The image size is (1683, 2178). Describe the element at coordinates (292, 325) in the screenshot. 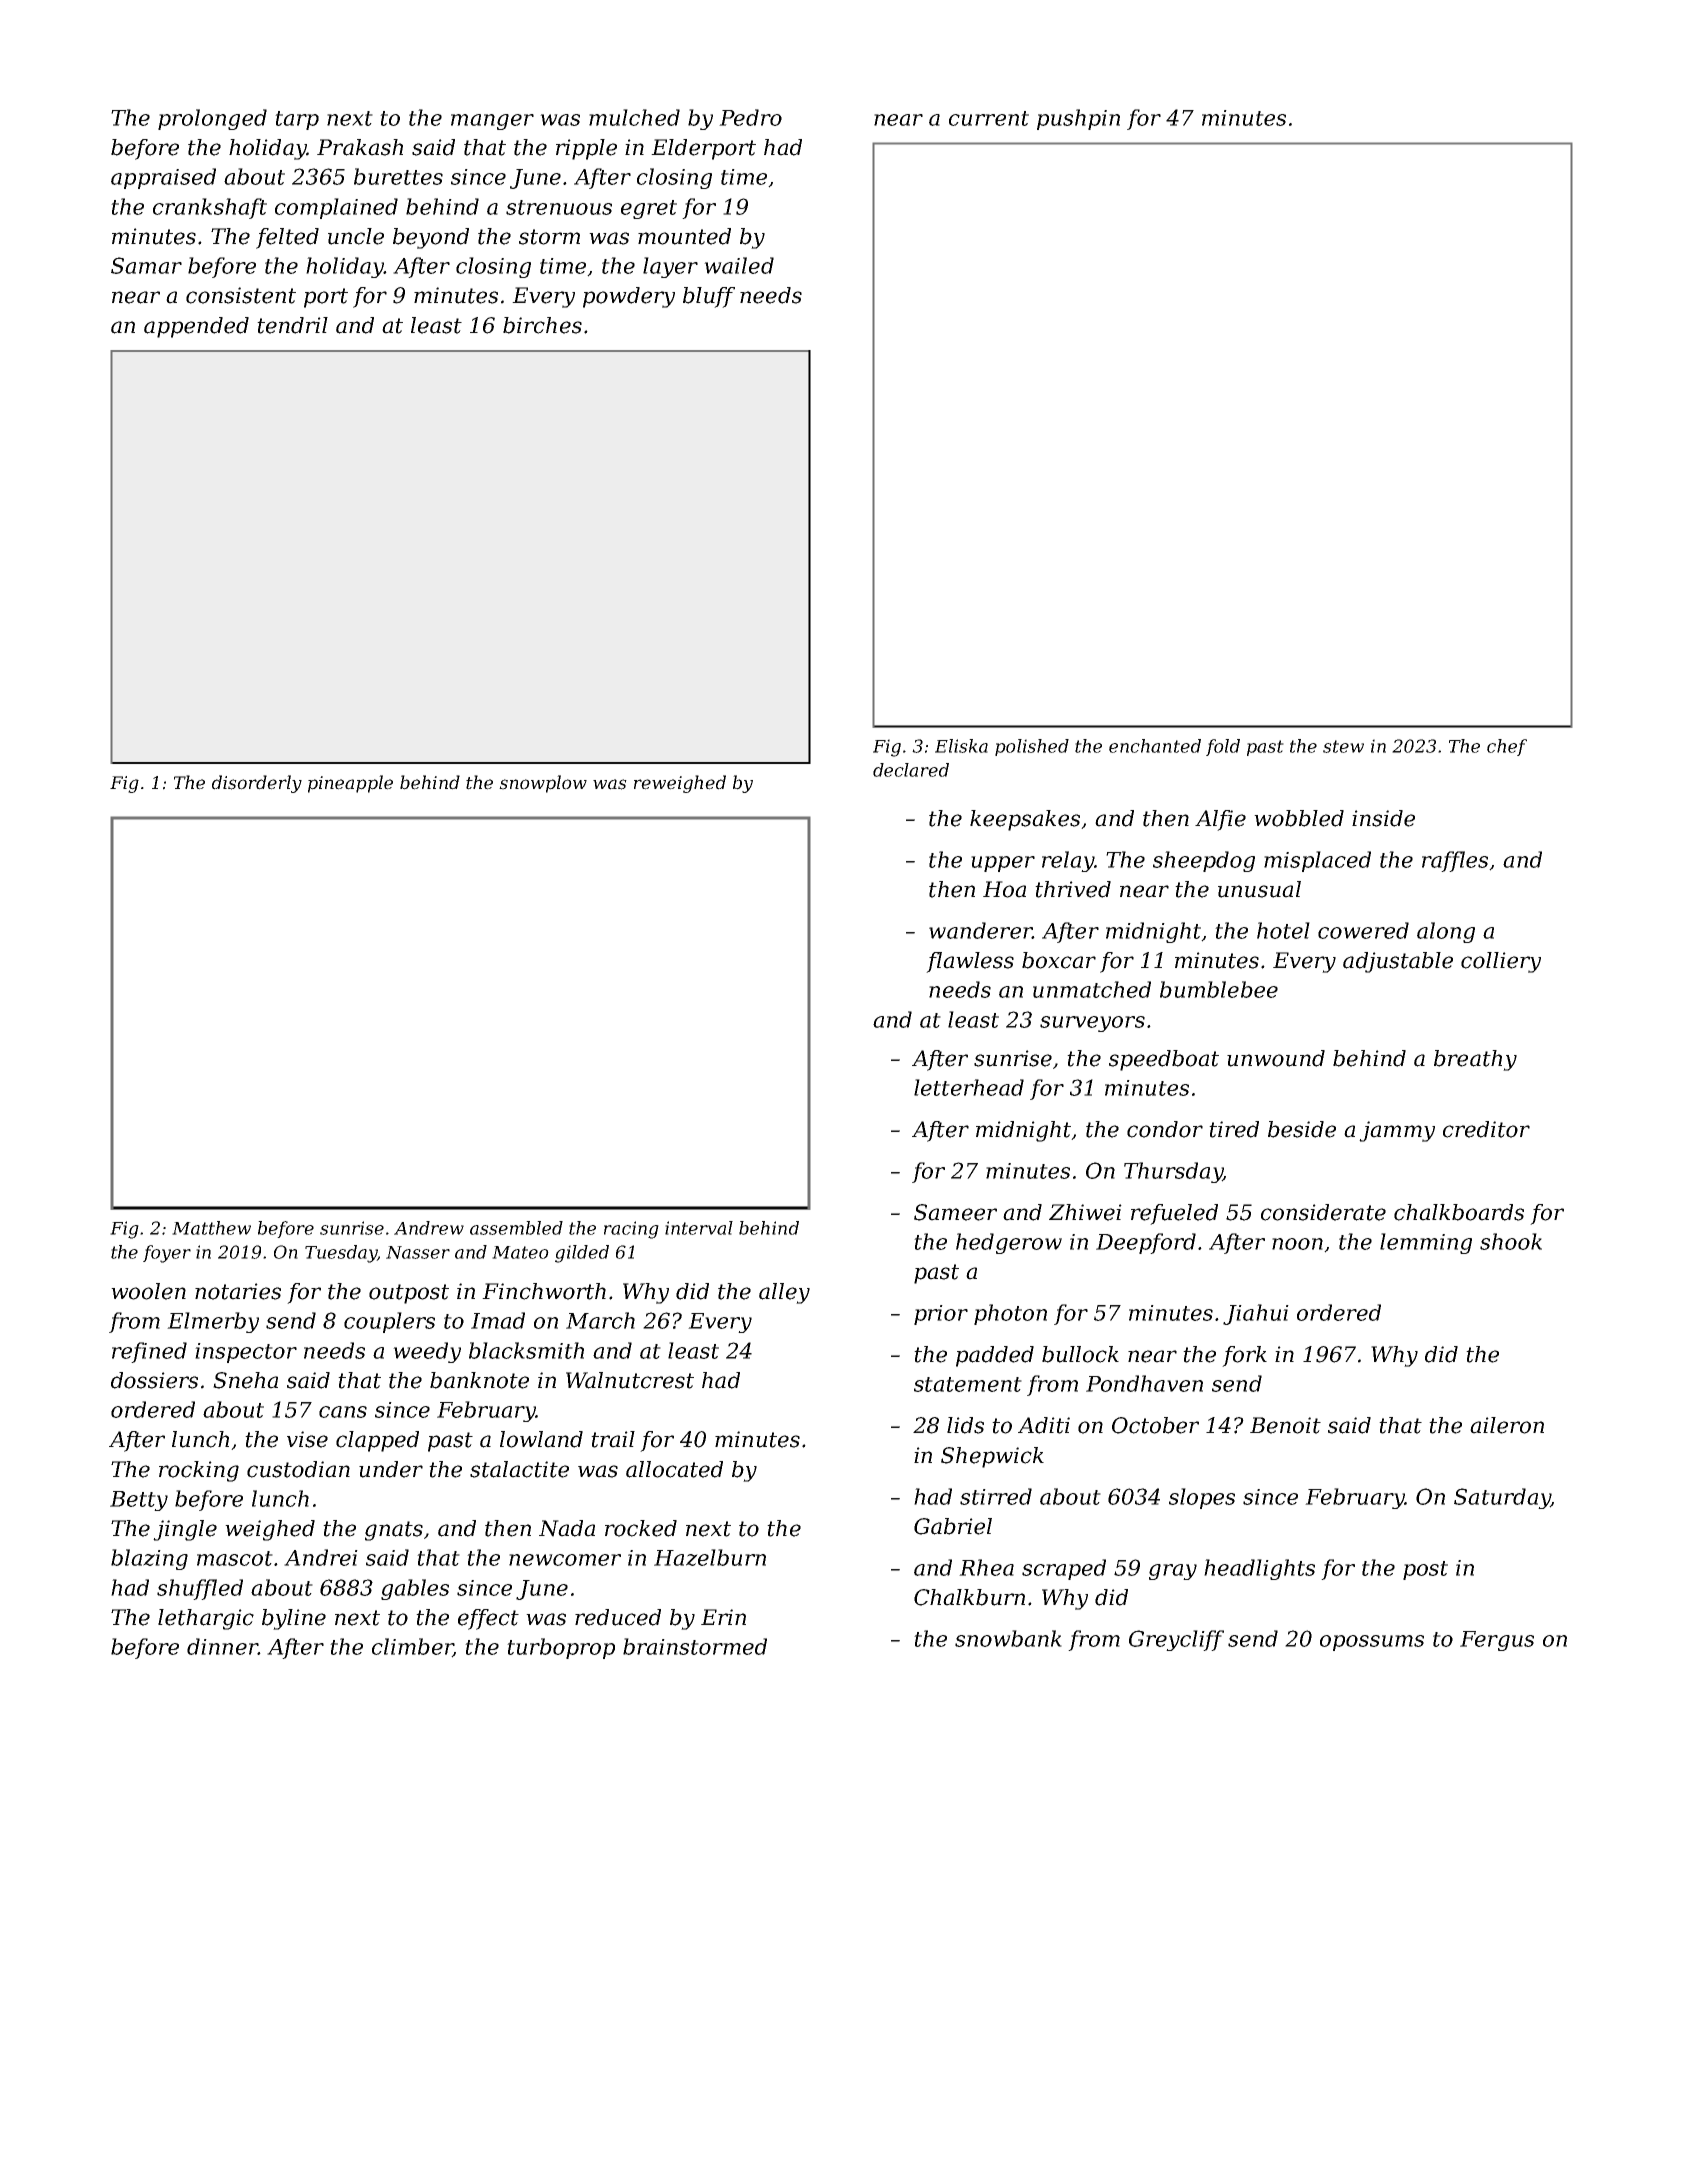

I see `tendril` at that location.
